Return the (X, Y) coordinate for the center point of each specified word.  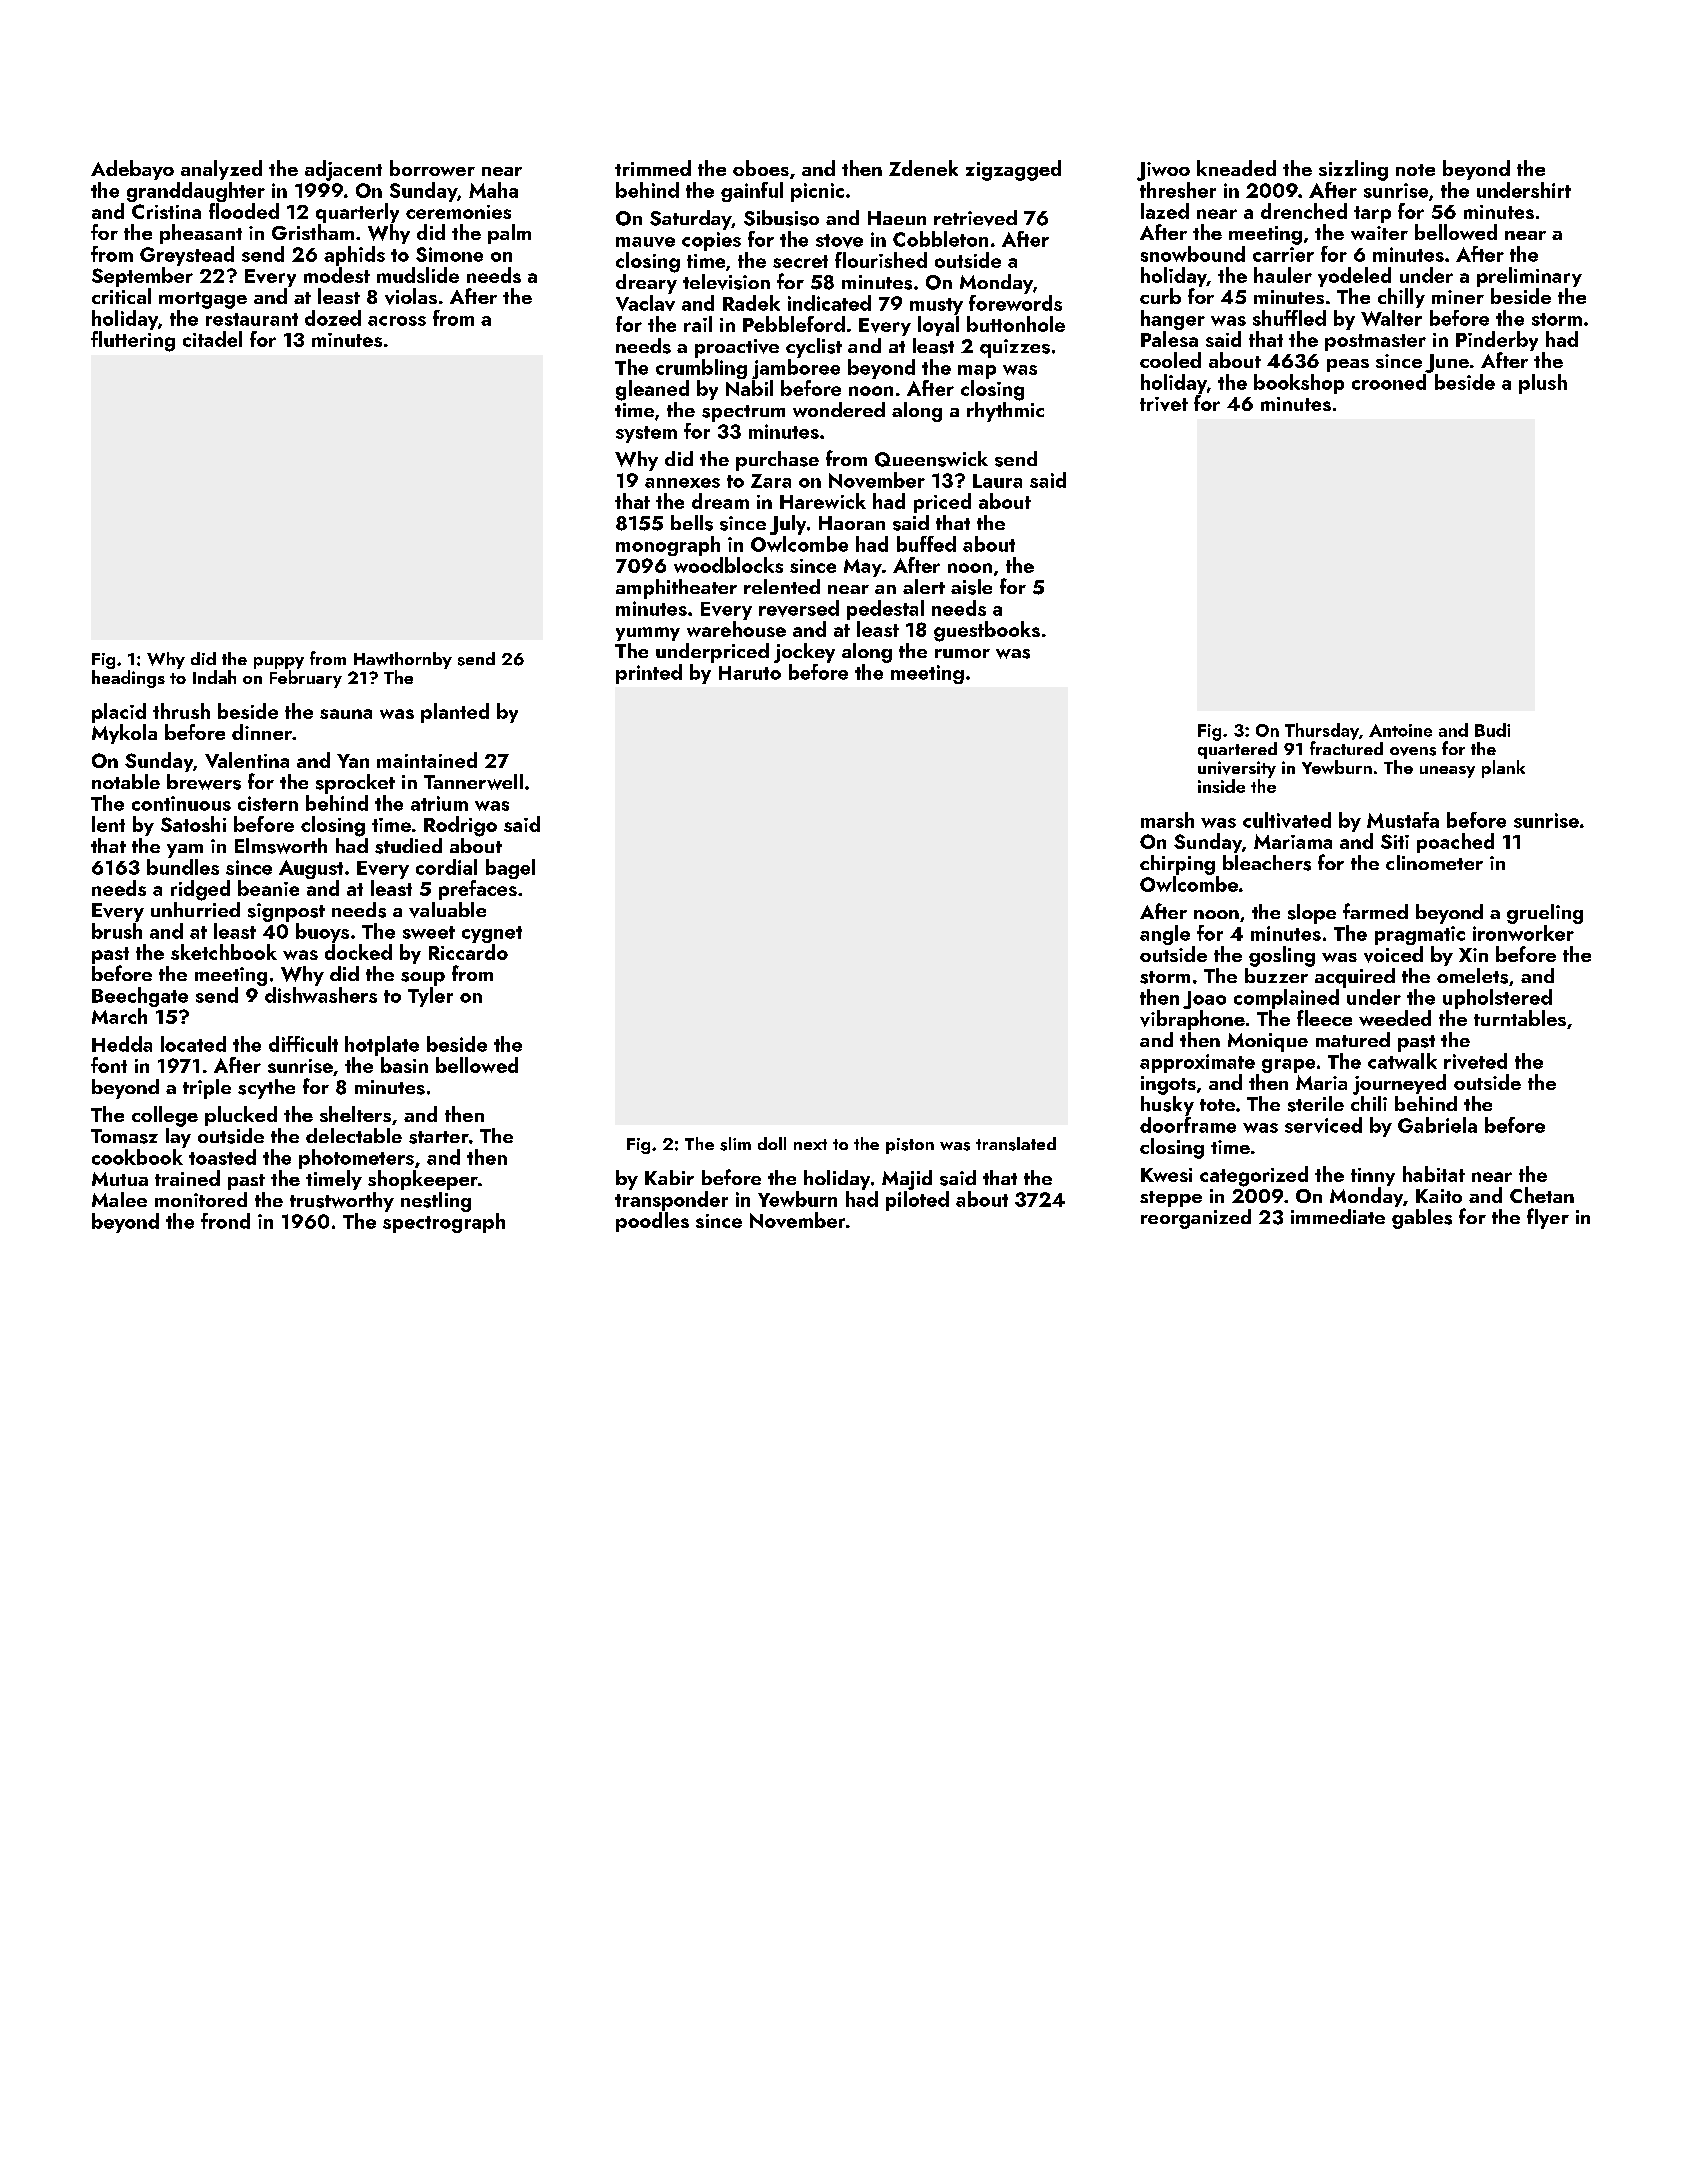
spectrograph (444, 1223)
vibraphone (1192, 1020)
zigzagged (1013, 170)
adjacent (343, 170)
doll (772, 1143)
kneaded (1236, 168)
